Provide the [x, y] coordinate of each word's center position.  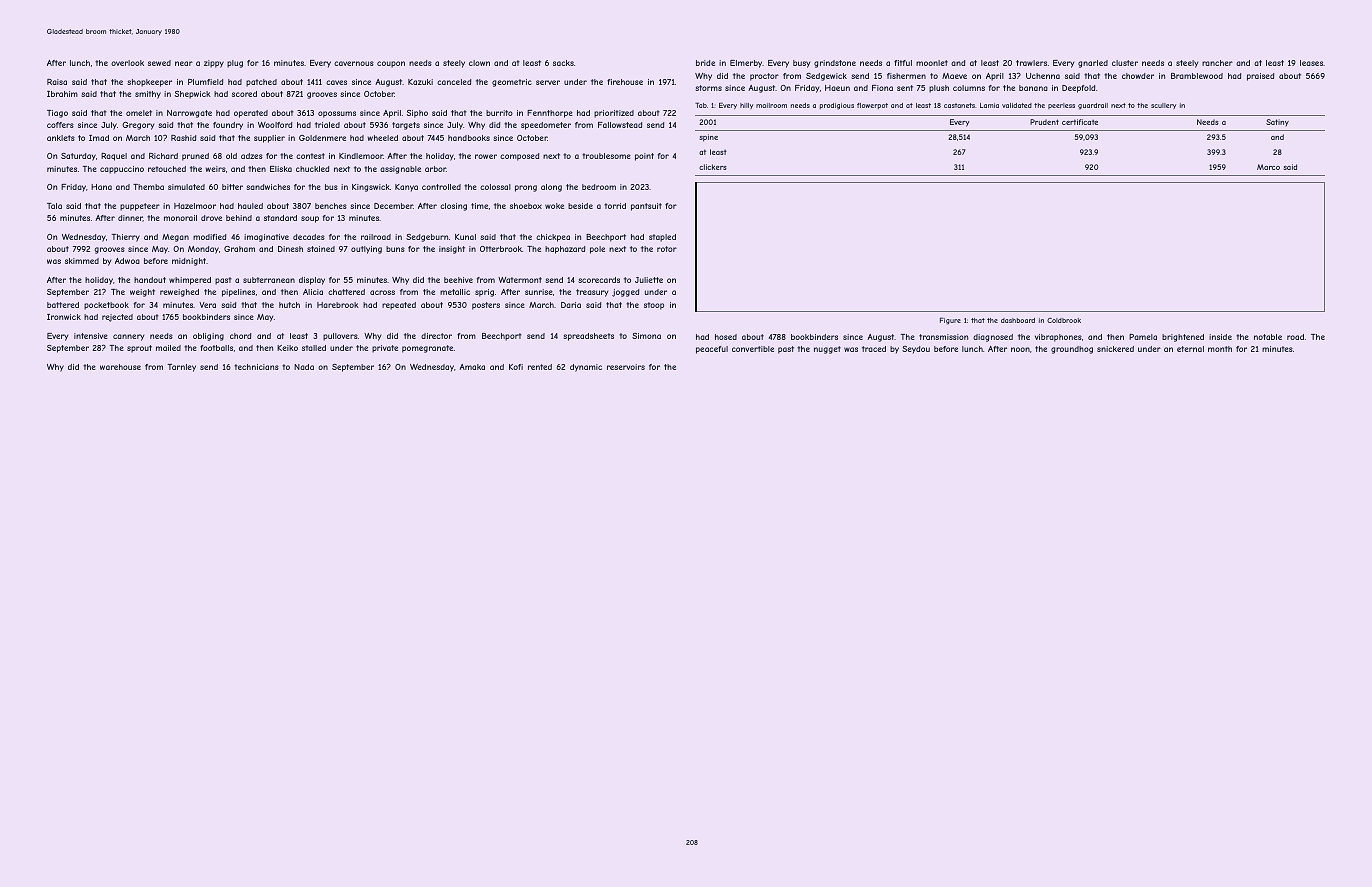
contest [310, 156]
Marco [1268, 167]
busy [801, 64]
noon [1020, 349]
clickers [713, 167]
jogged [625, 293]
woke [554, 206]
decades [309, 237]
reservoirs [626, 367]
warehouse [120, 367]
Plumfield [205, 82]
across [382, 292]
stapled [662, 238]
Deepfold [1078, 89]
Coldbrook [1064, 320]
